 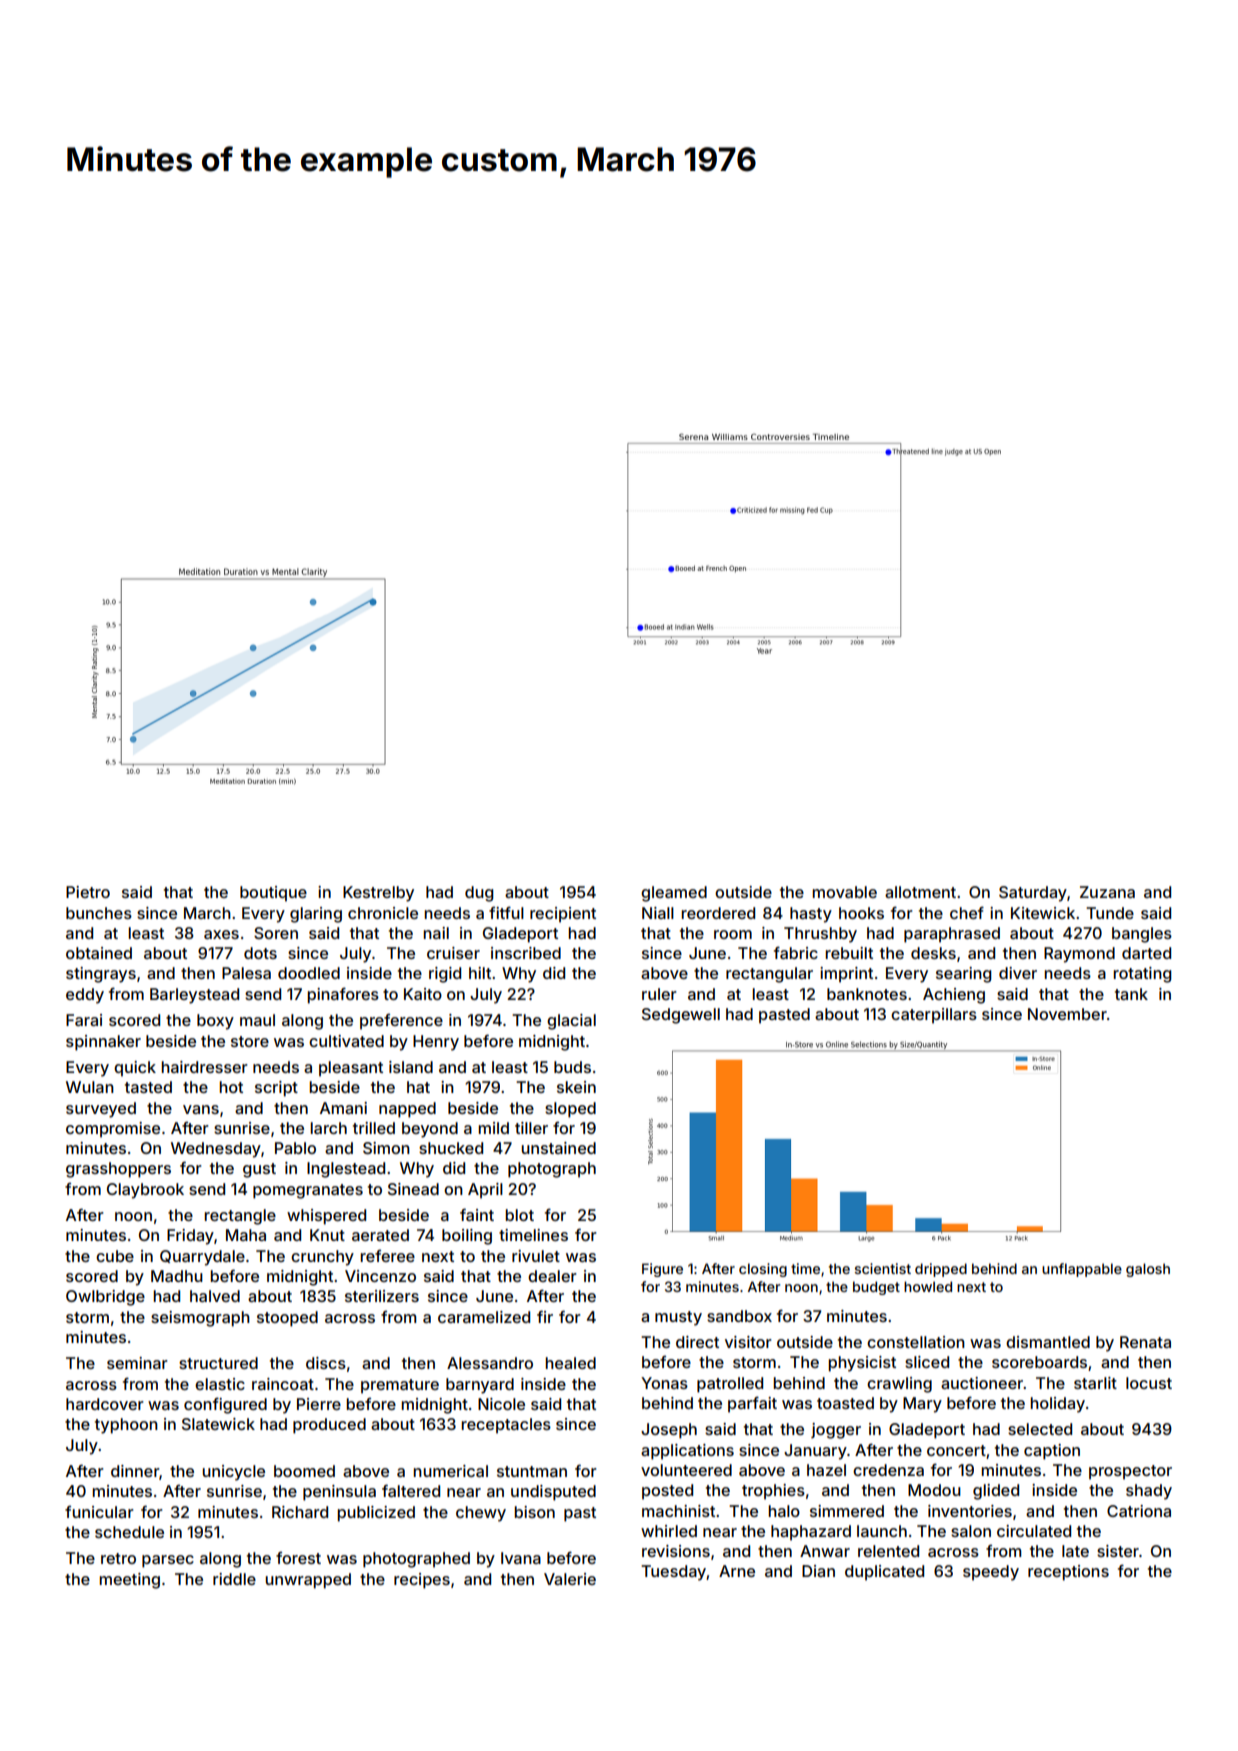 I want to click on Owlbridge, so click(x=105, y=1298).
